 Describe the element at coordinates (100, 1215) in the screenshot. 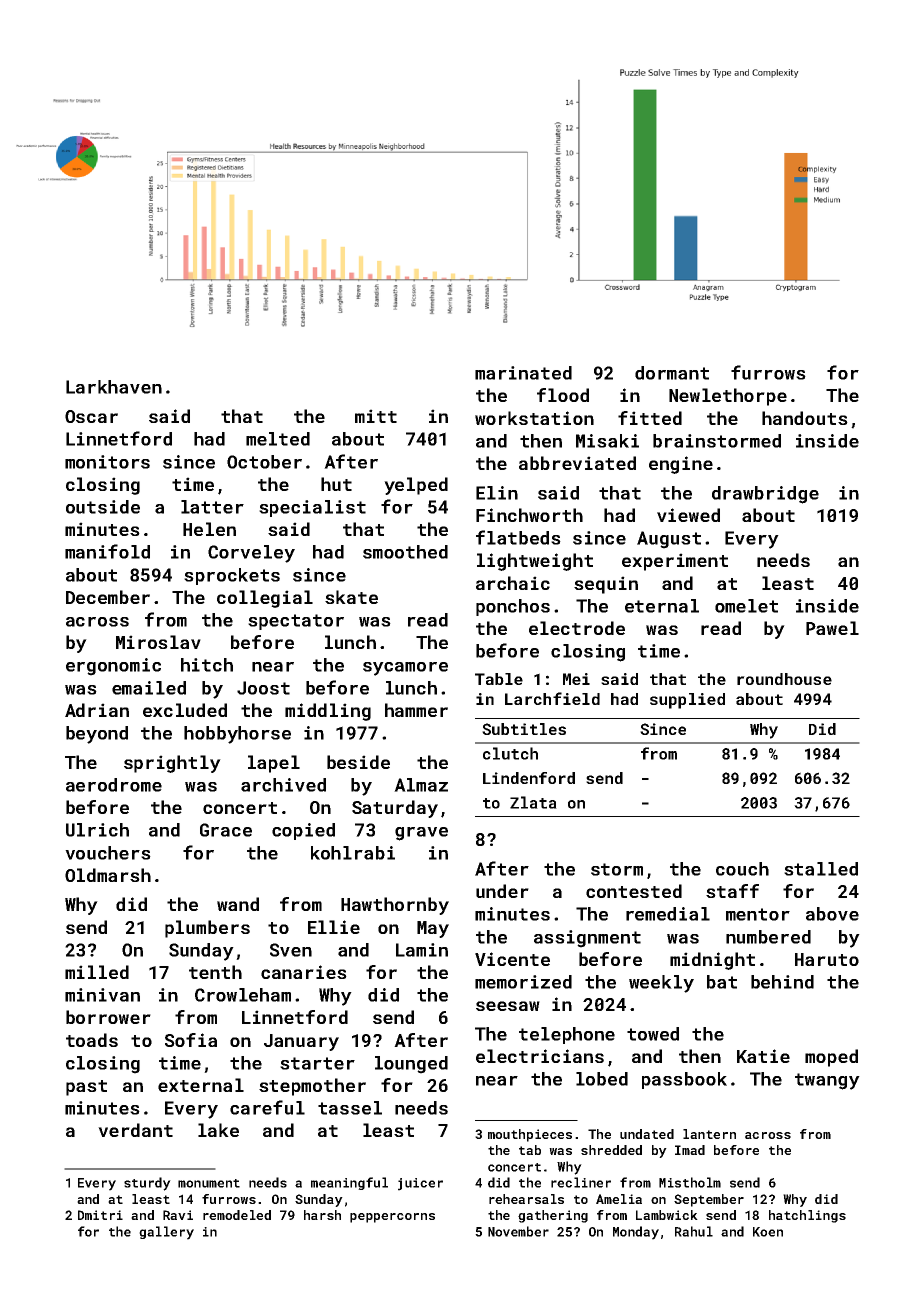

I see `Dmitri` at that location.
